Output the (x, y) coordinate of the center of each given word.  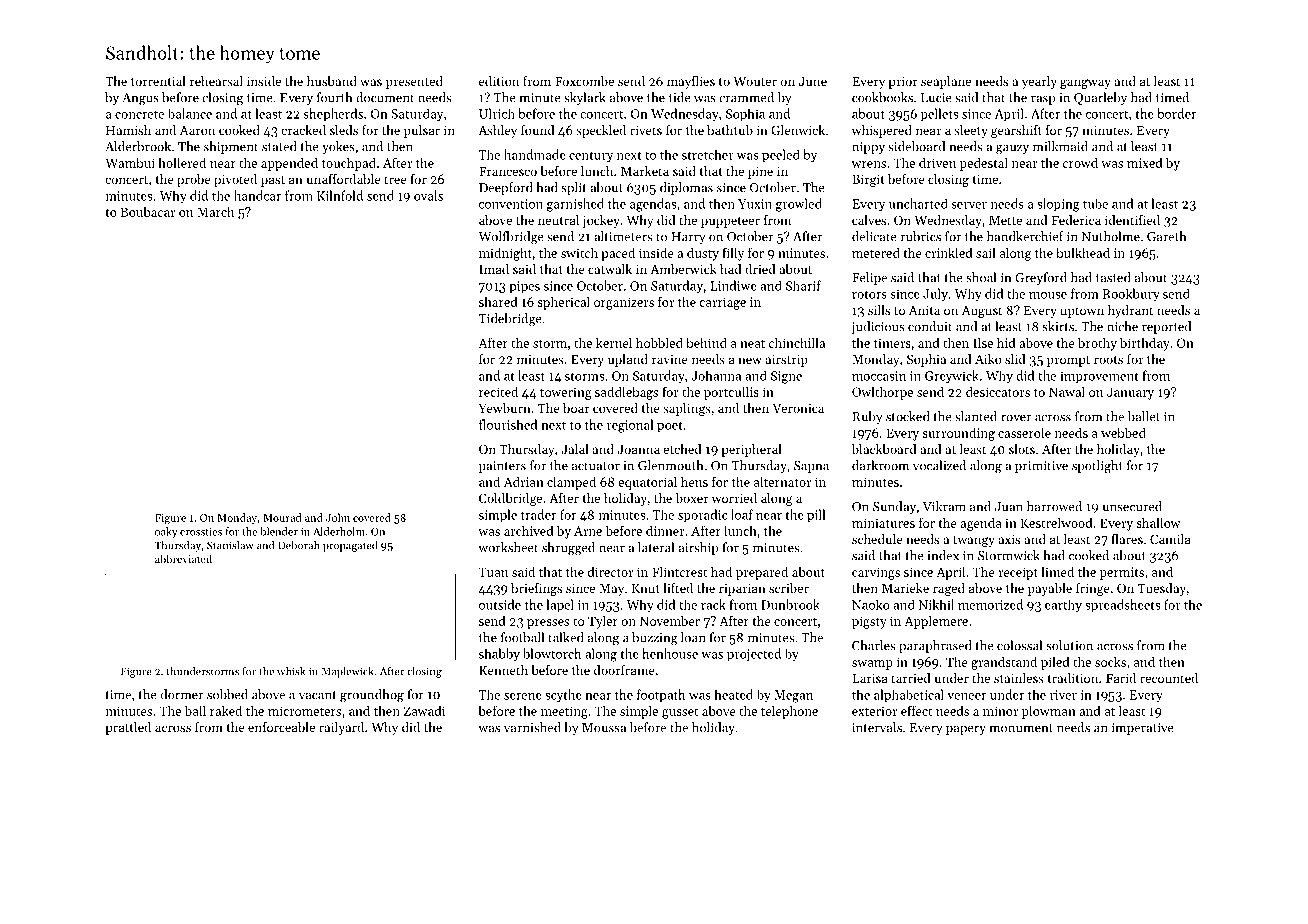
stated (279, 146)
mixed (1145, 162)
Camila (1170, 539)
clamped (571, 483)
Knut (646, 588)
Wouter (755, 81)
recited (498, 391)
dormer (182, 694)
